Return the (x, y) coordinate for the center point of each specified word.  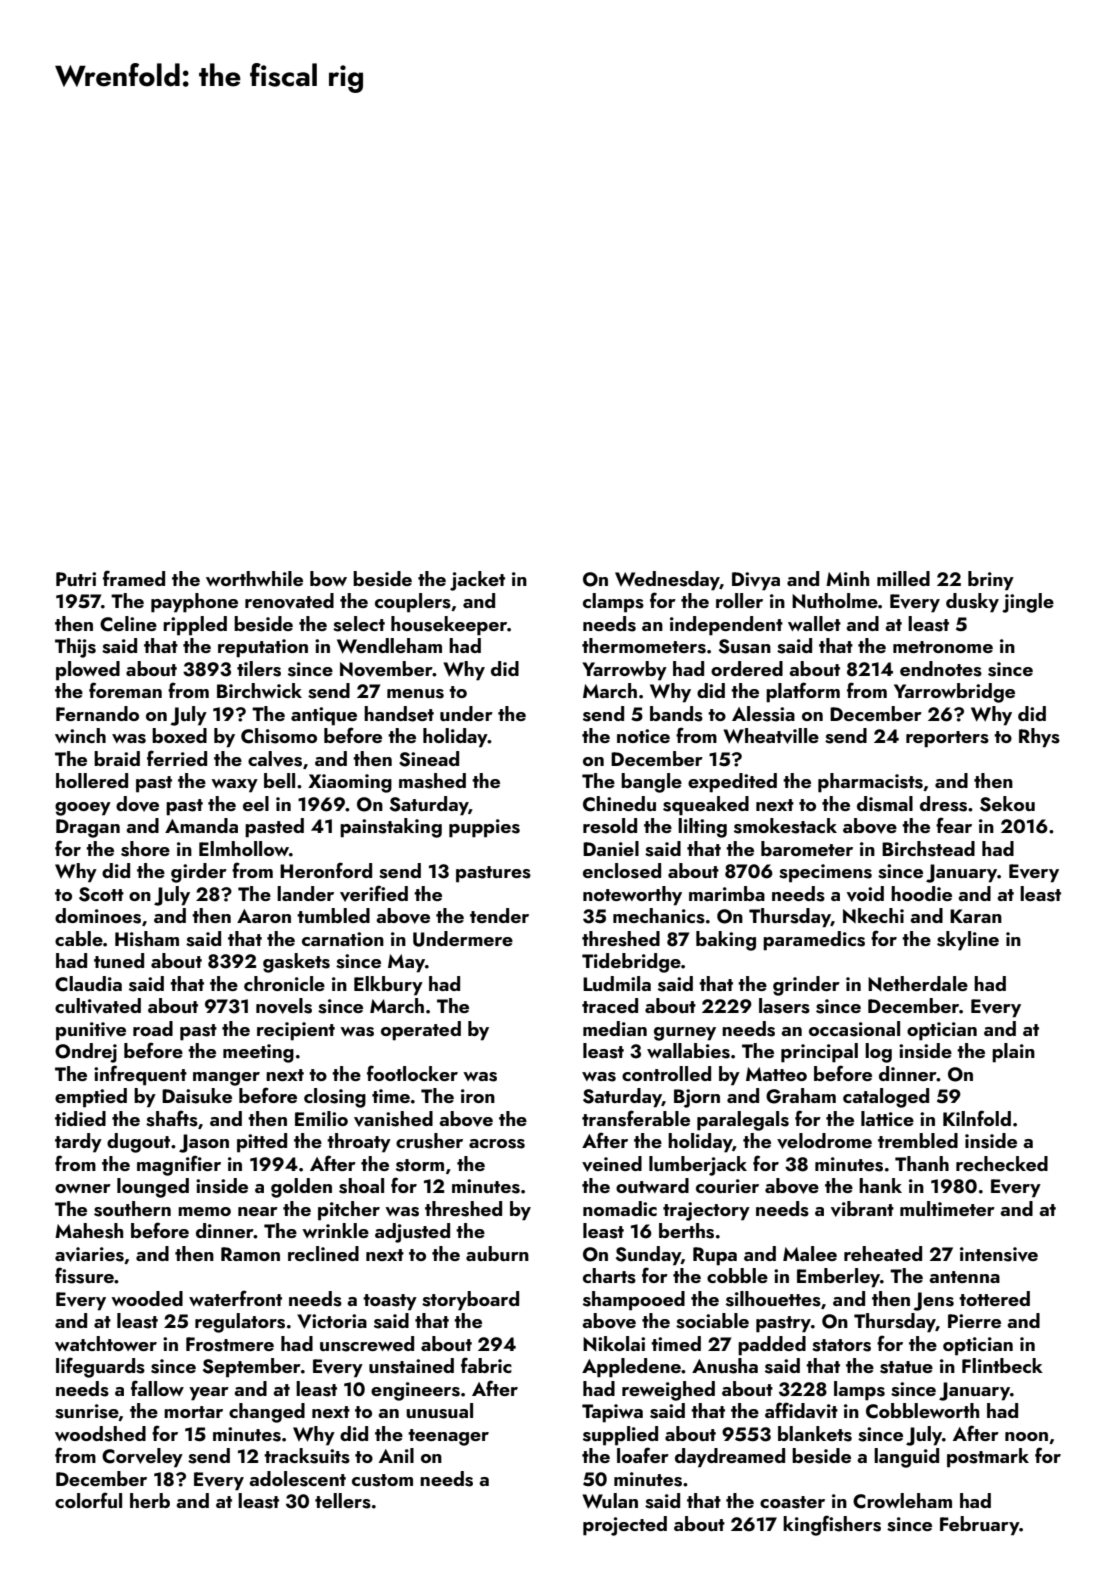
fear (954, 825)
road (153, 1028)
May (406, 963)
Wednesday (667, 581)
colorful (88, 1500)
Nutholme (835, 600)
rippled (195, 626)
